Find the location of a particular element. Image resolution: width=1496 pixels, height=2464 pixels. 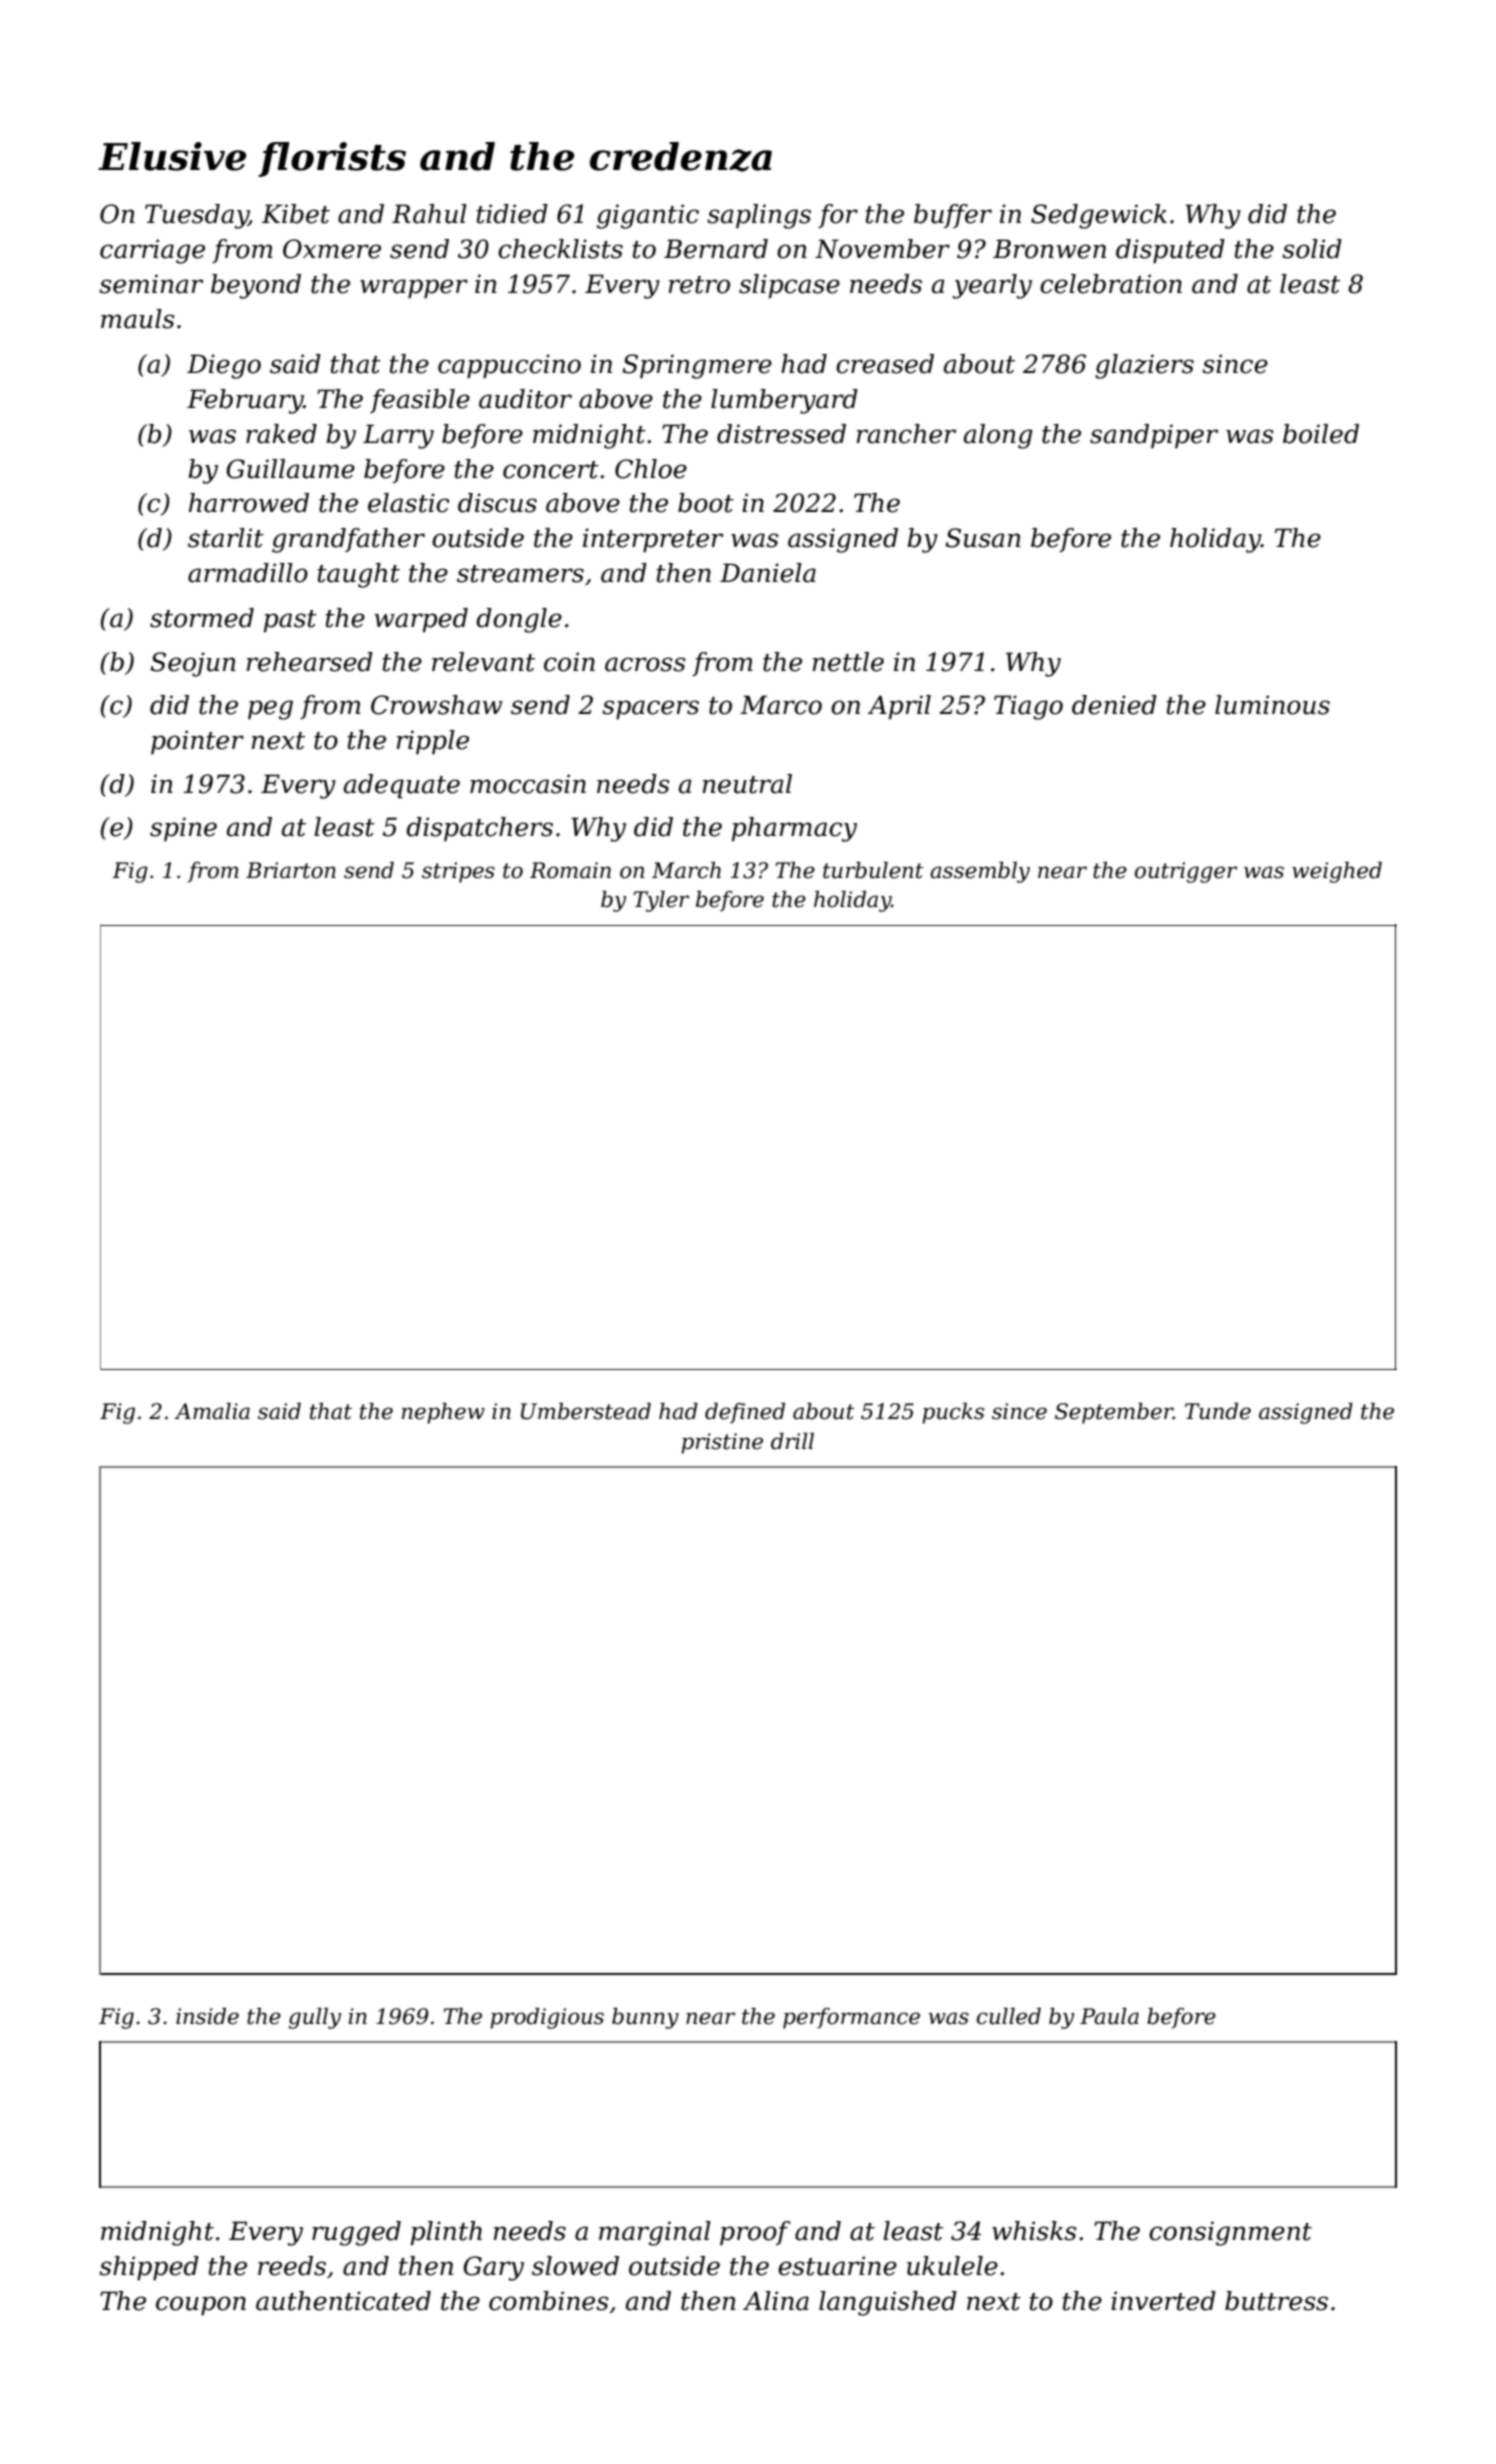

denied is located at coordinates (1114, 705).
